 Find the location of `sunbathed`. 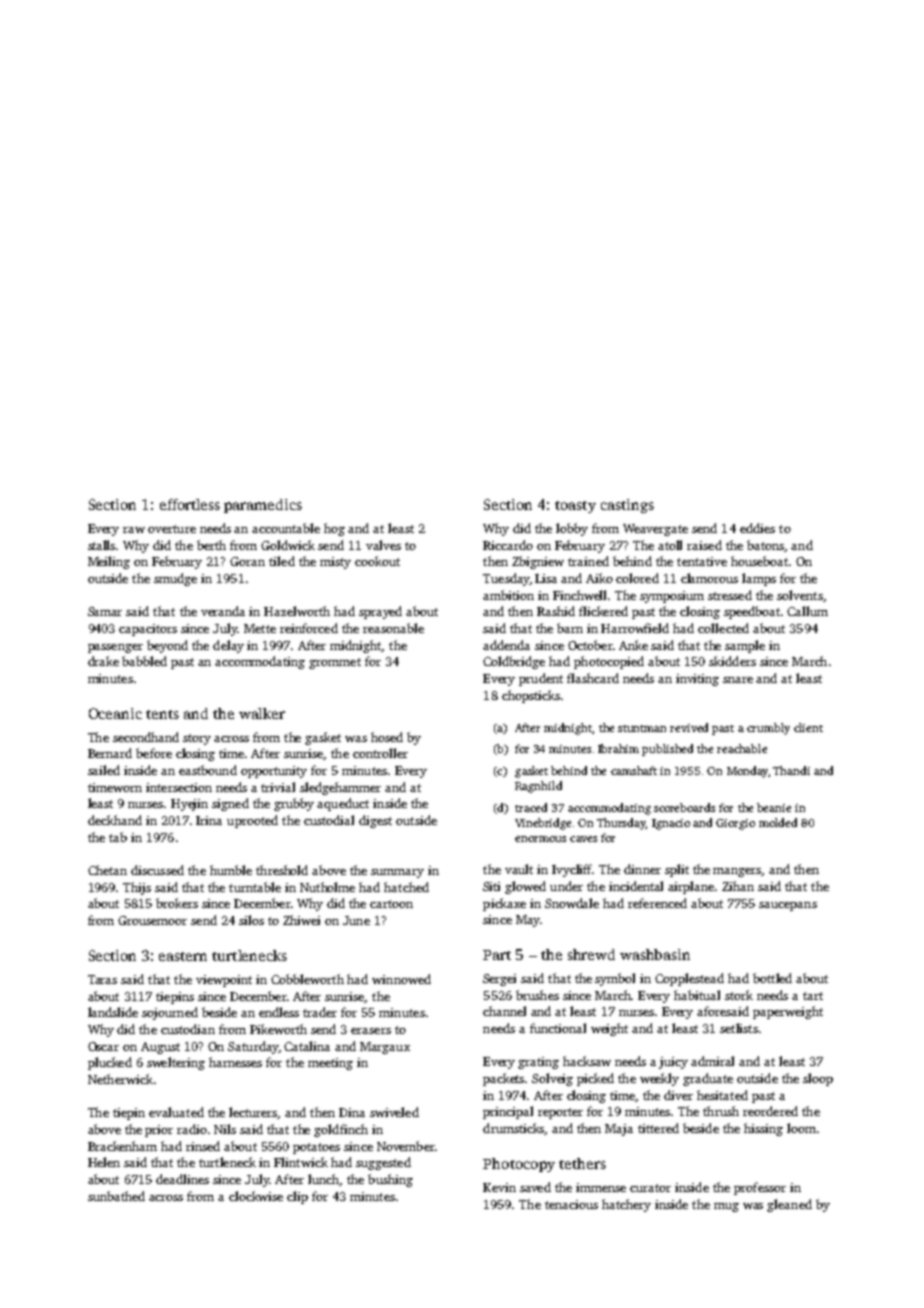

sunbathed is located at coordinates (116, 1196).
